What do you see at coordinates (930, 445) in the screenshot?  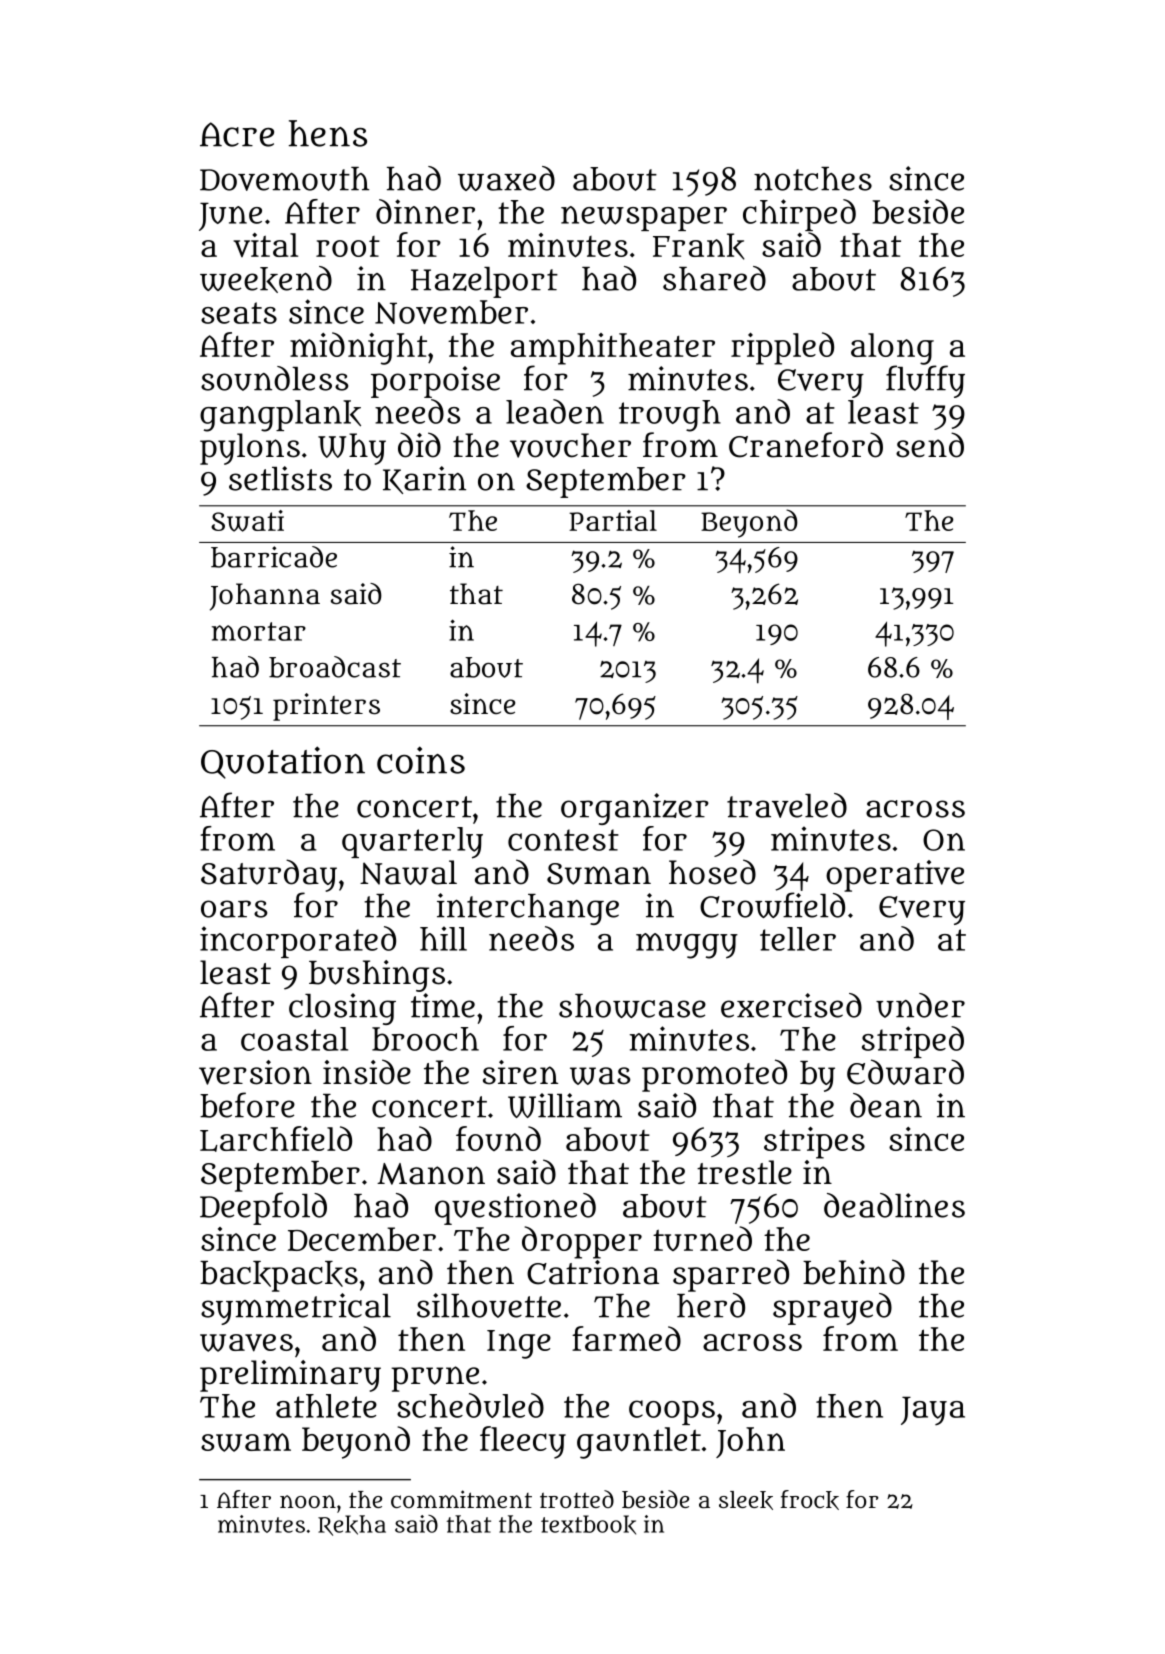 I see `send` at bounding box center [930, 445].
